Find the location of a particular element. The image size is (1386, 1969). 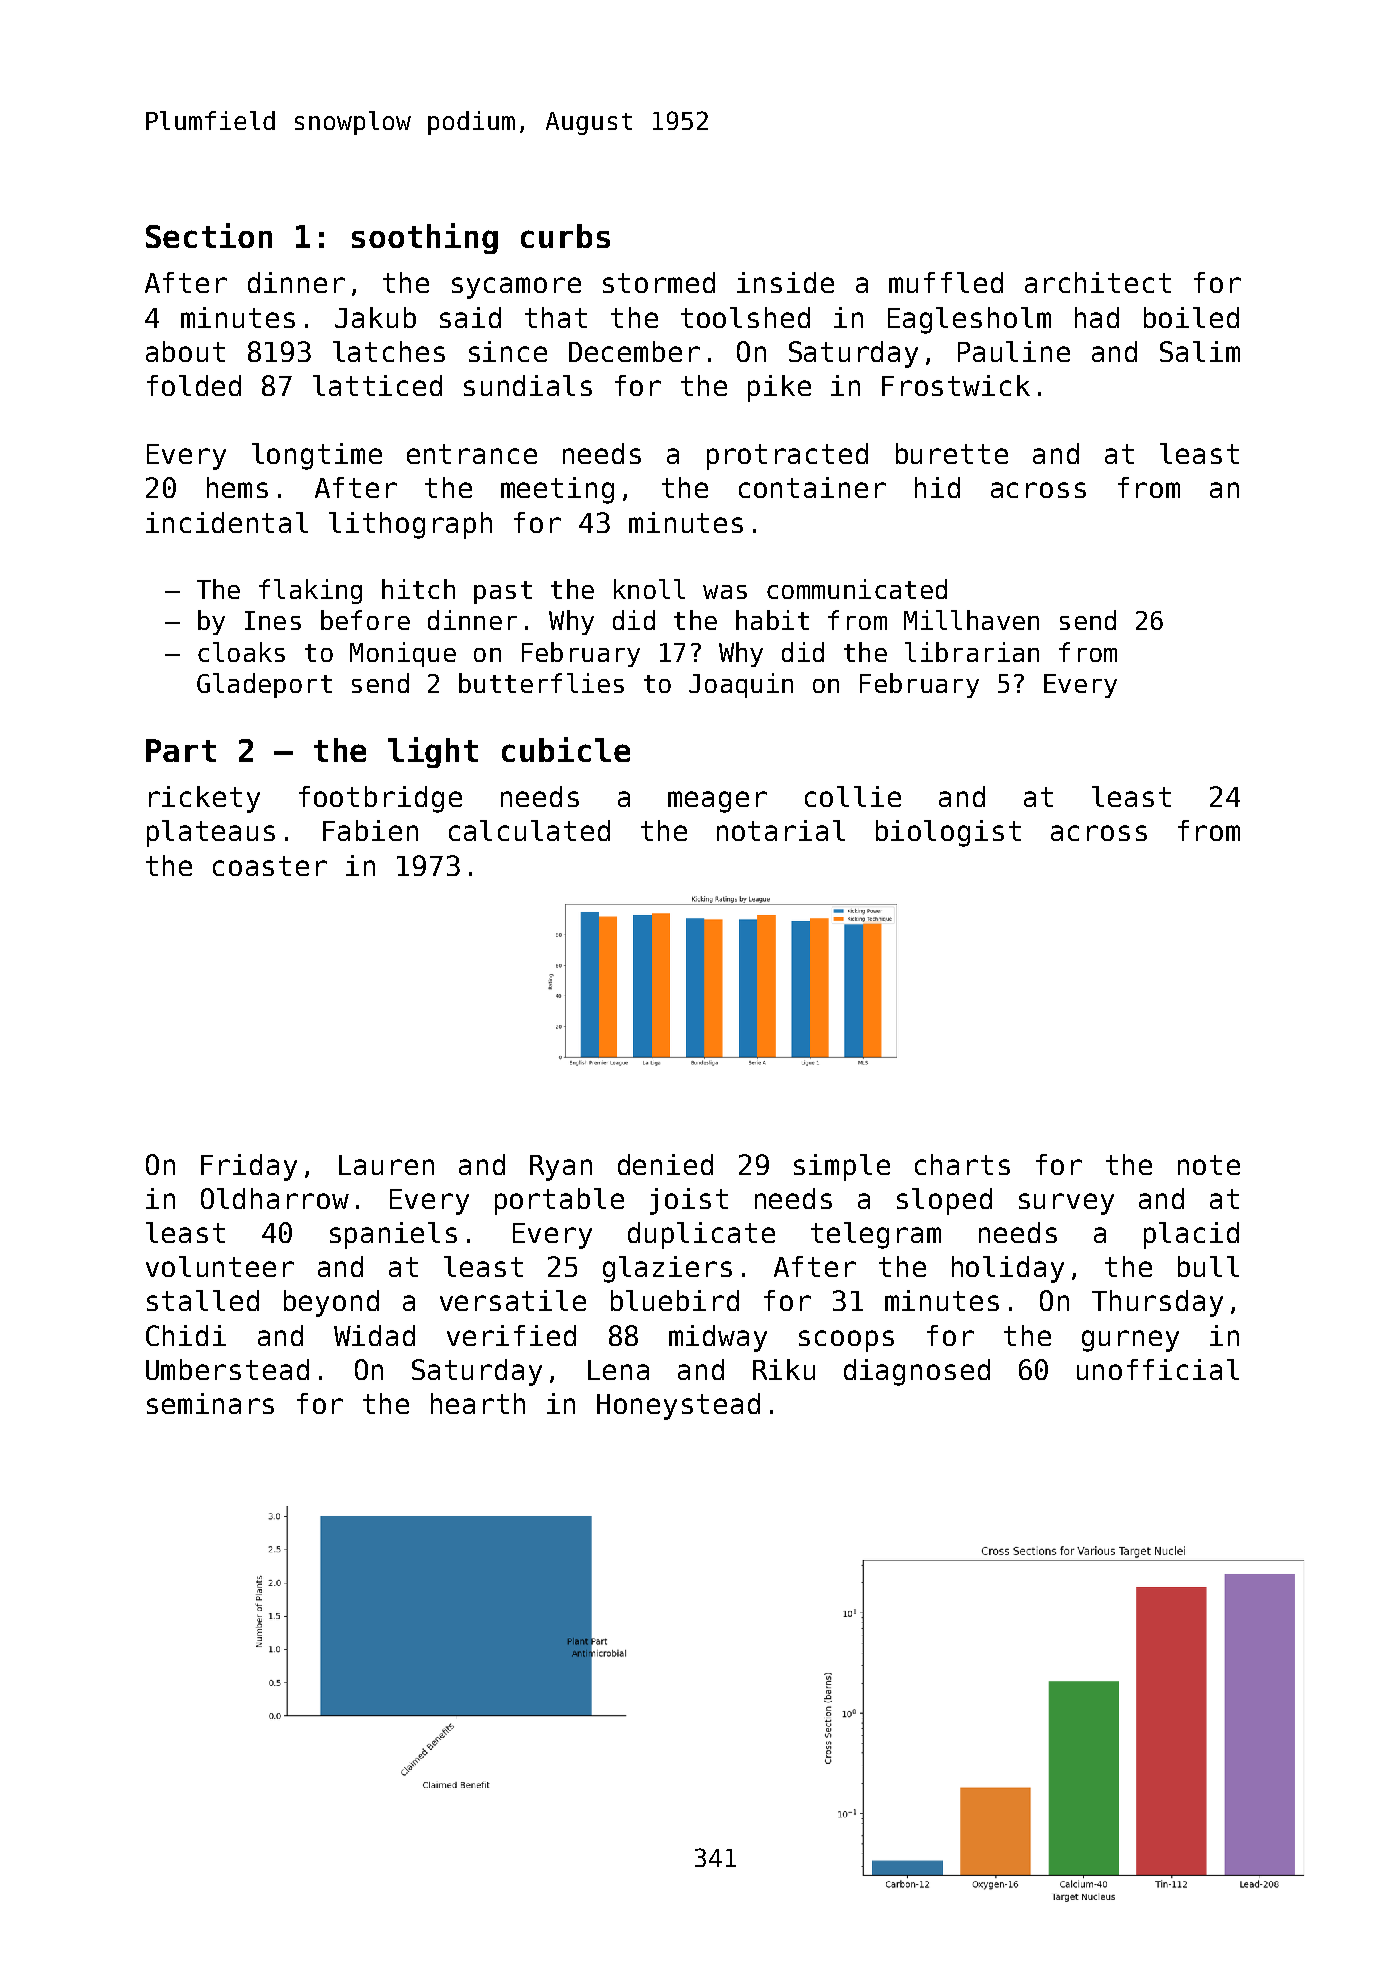

soothing is located at coordinates (425, 238).
